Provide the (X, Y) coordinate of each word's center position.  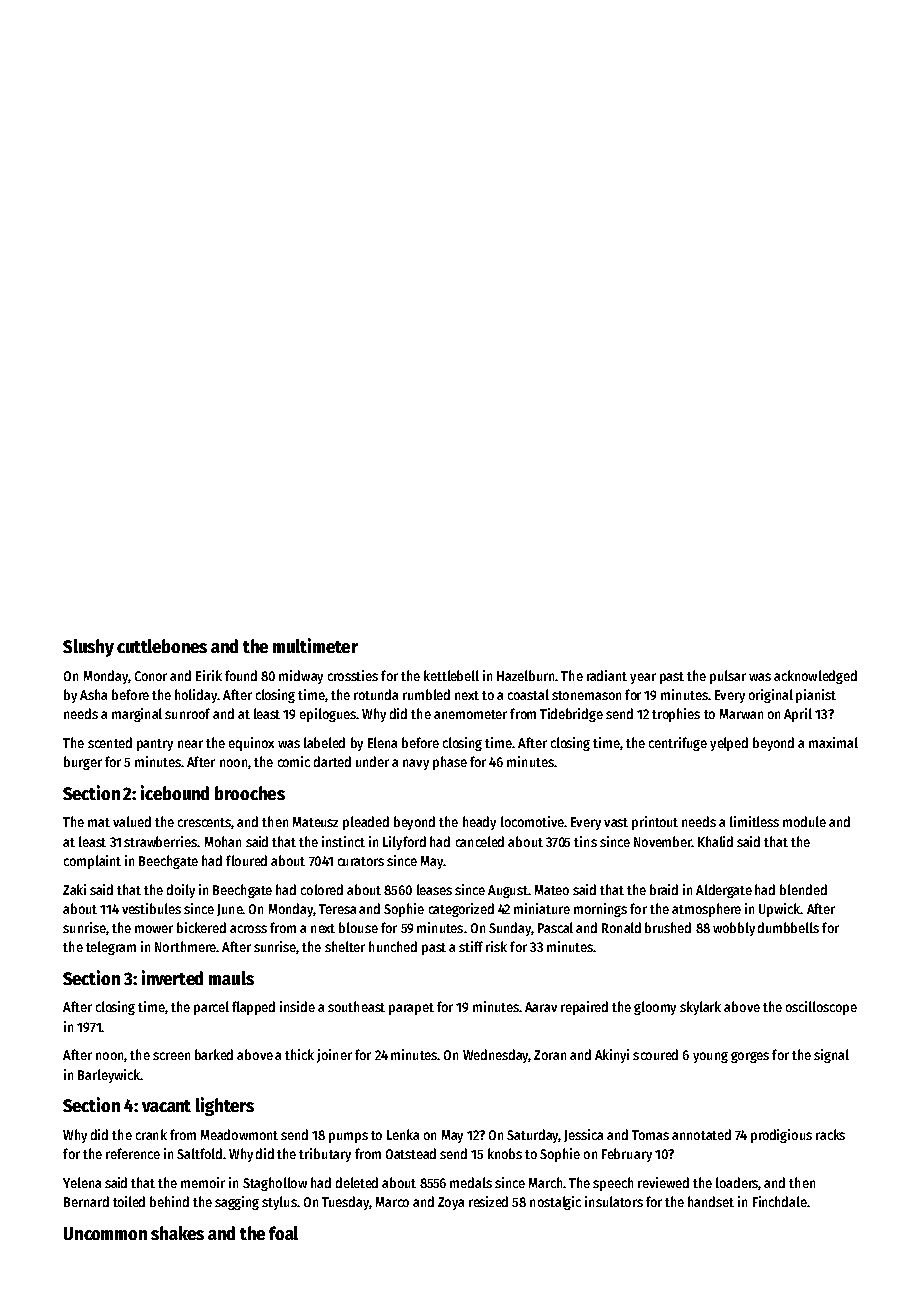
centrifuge (678, 744)
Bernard (86, 1201)
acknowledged (815, 677)
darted (332, 761)
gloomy (655, 1008)
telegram (111, 948)
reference (133, 1153)
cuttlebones (162, 646)
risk (496, 946)
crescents (205, 823)
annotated (701, 1134)
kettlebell (451, 675)
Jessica (583, 1135)
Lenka (403, 1134)
